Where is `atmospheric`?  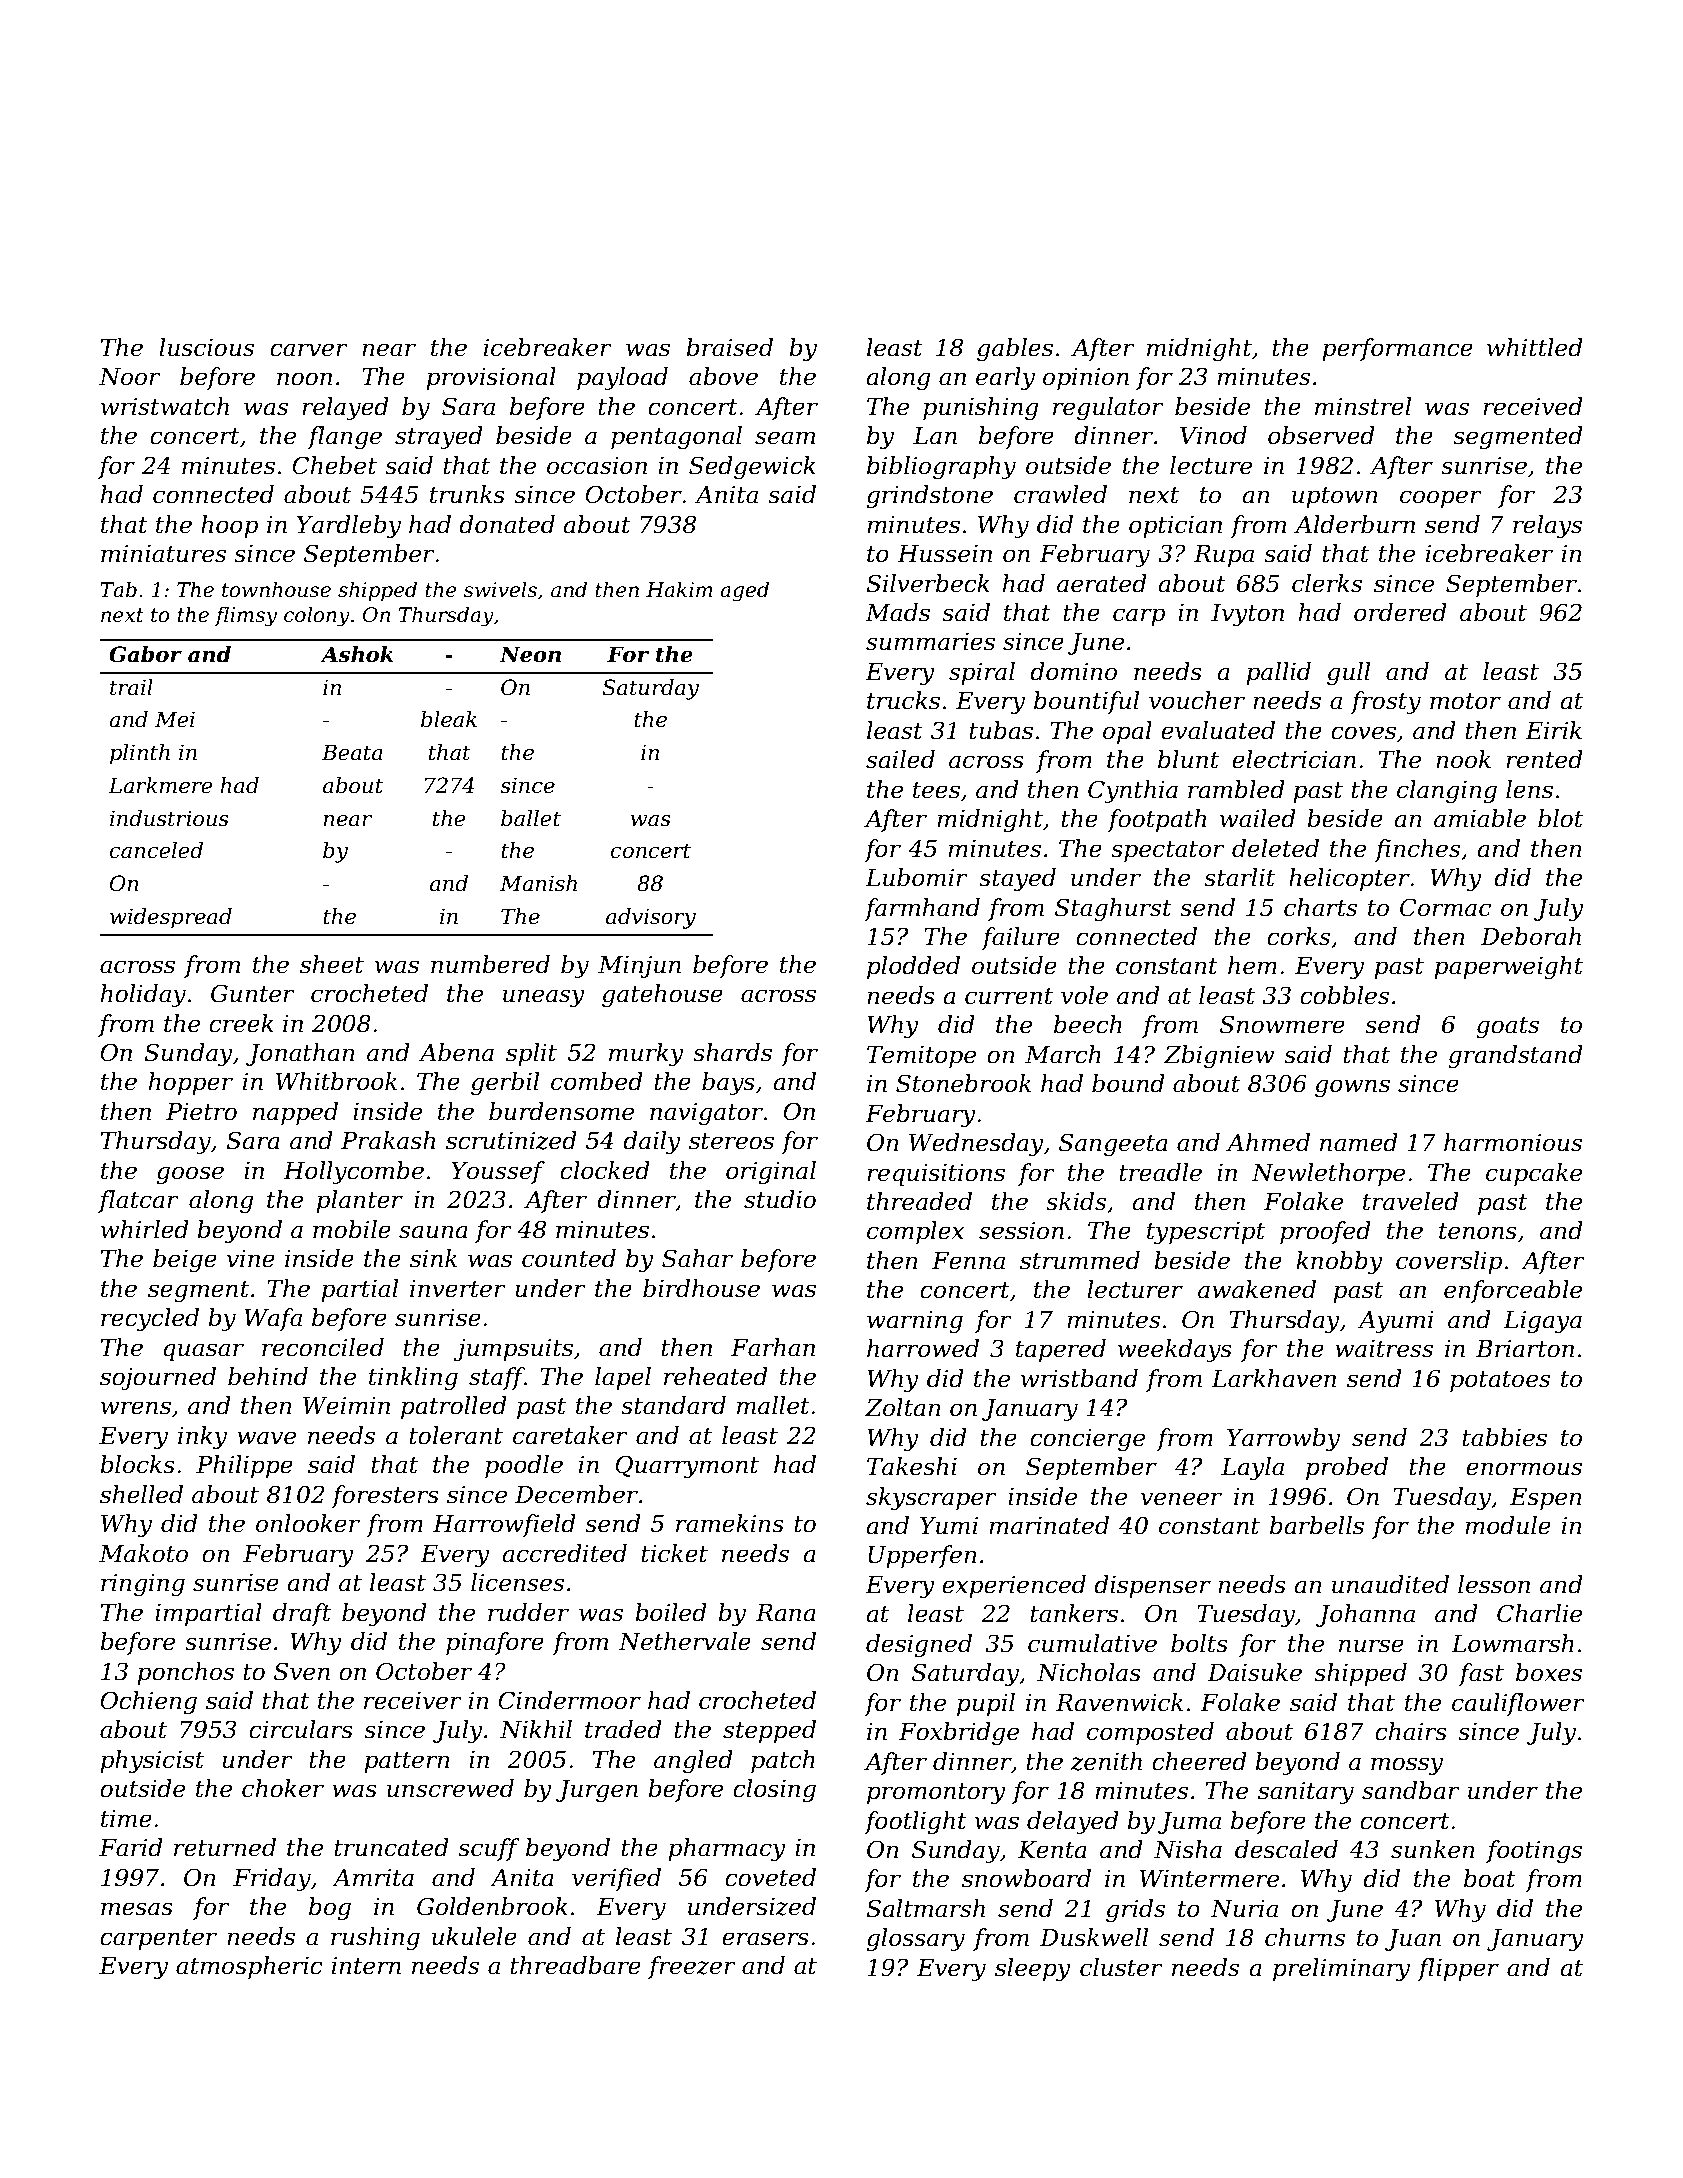 atmospheric is located at coordinates (249, 1967).
